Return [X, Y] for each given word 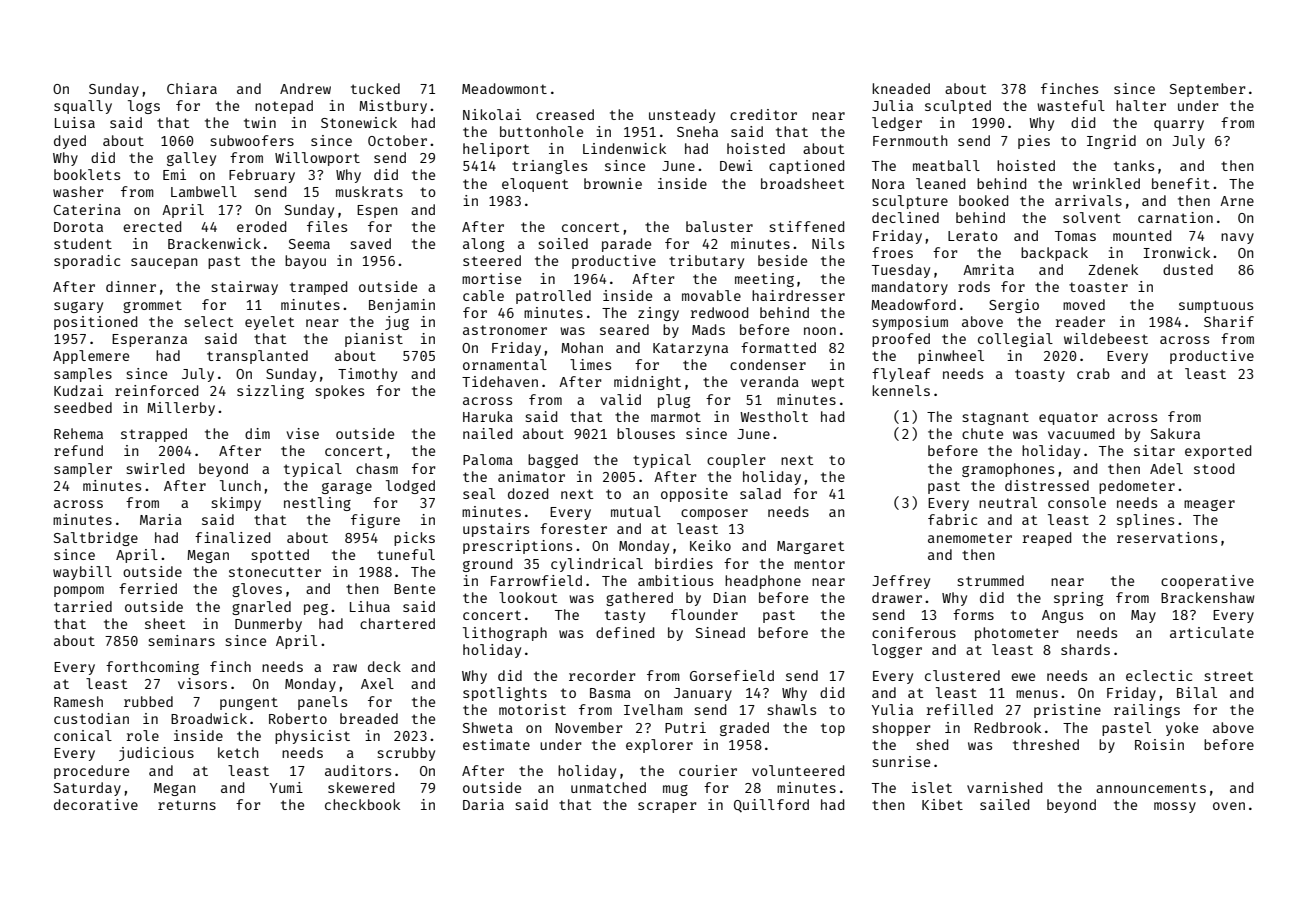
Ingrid [1111, 142]
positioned [95, 323]
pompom [79, 591]
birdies [684, 563]
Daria [483, 804]
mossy [1175, 807]
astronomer [505, 330]
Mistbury [393, 107]
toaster [1098, 287]
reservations [1167, 537]
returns [187, 805]
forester [573, 528]
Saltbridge [96, 539]
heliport [496, 150]
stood [1214, 468]
